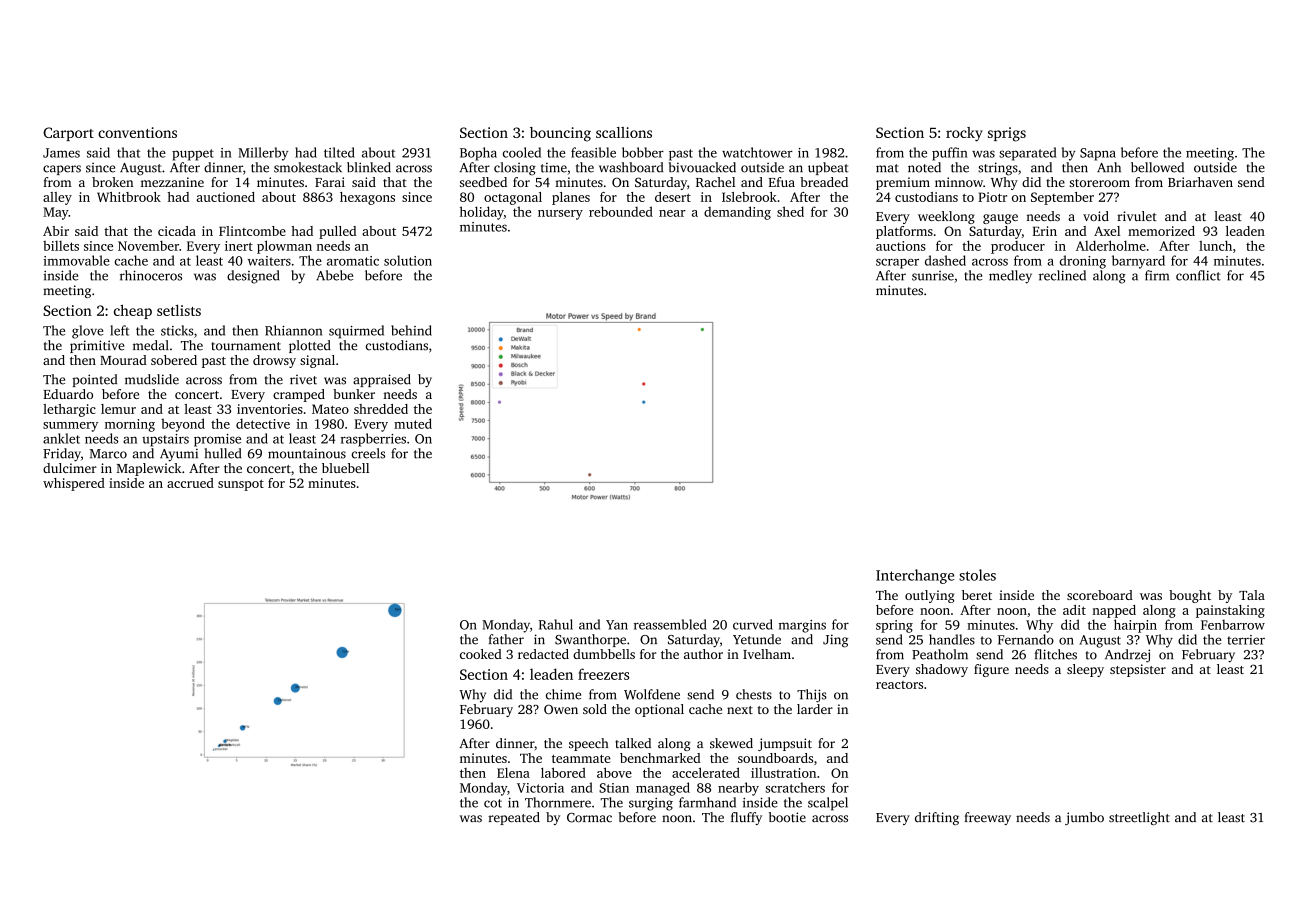 The height and width of the image is (924, 1308). Describe the element at coordinates (151, 275) in the image. I see `rhinoceros` at that location.
